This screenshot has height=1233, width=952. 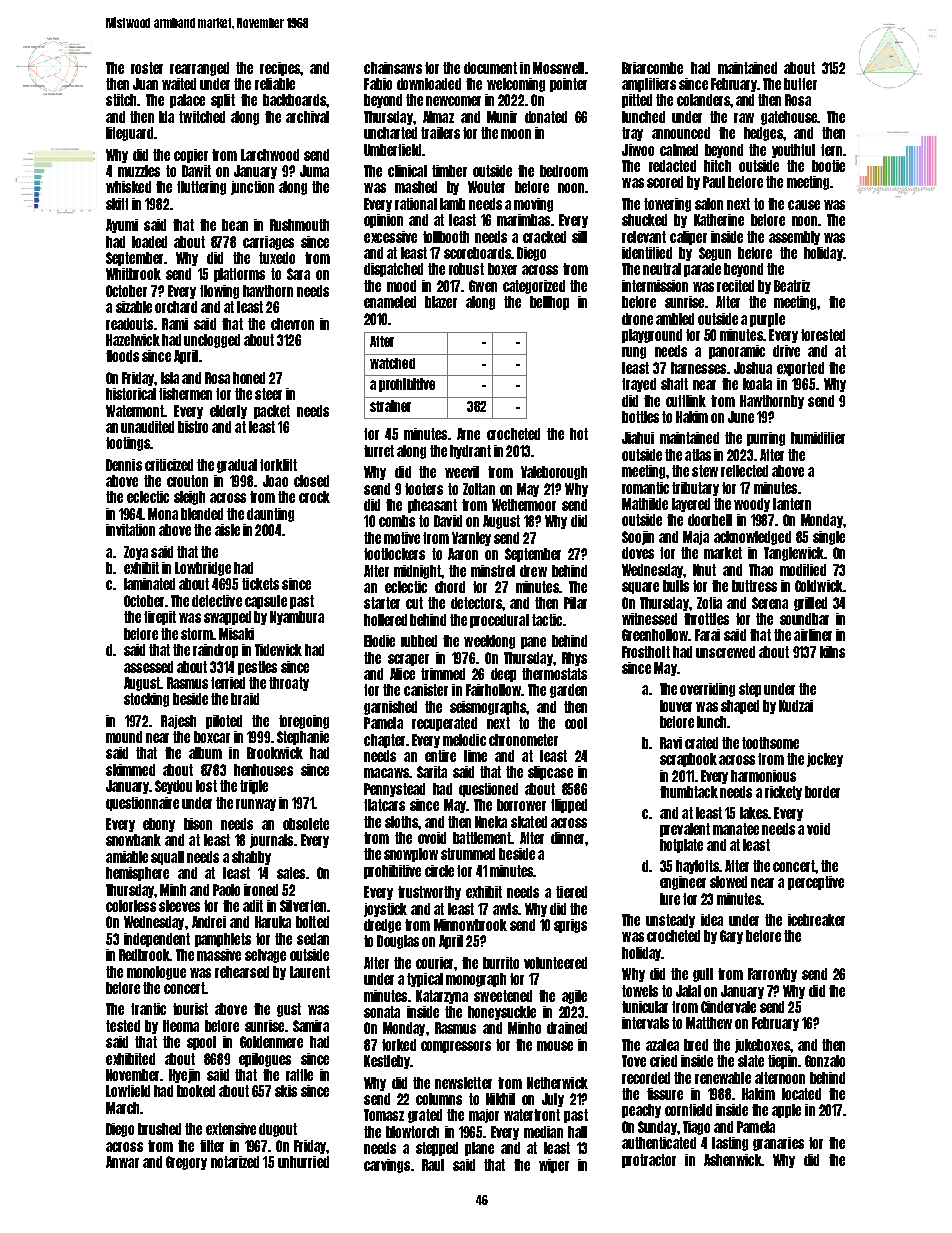 I want to click on invitation, so click(x=130, y=530).
